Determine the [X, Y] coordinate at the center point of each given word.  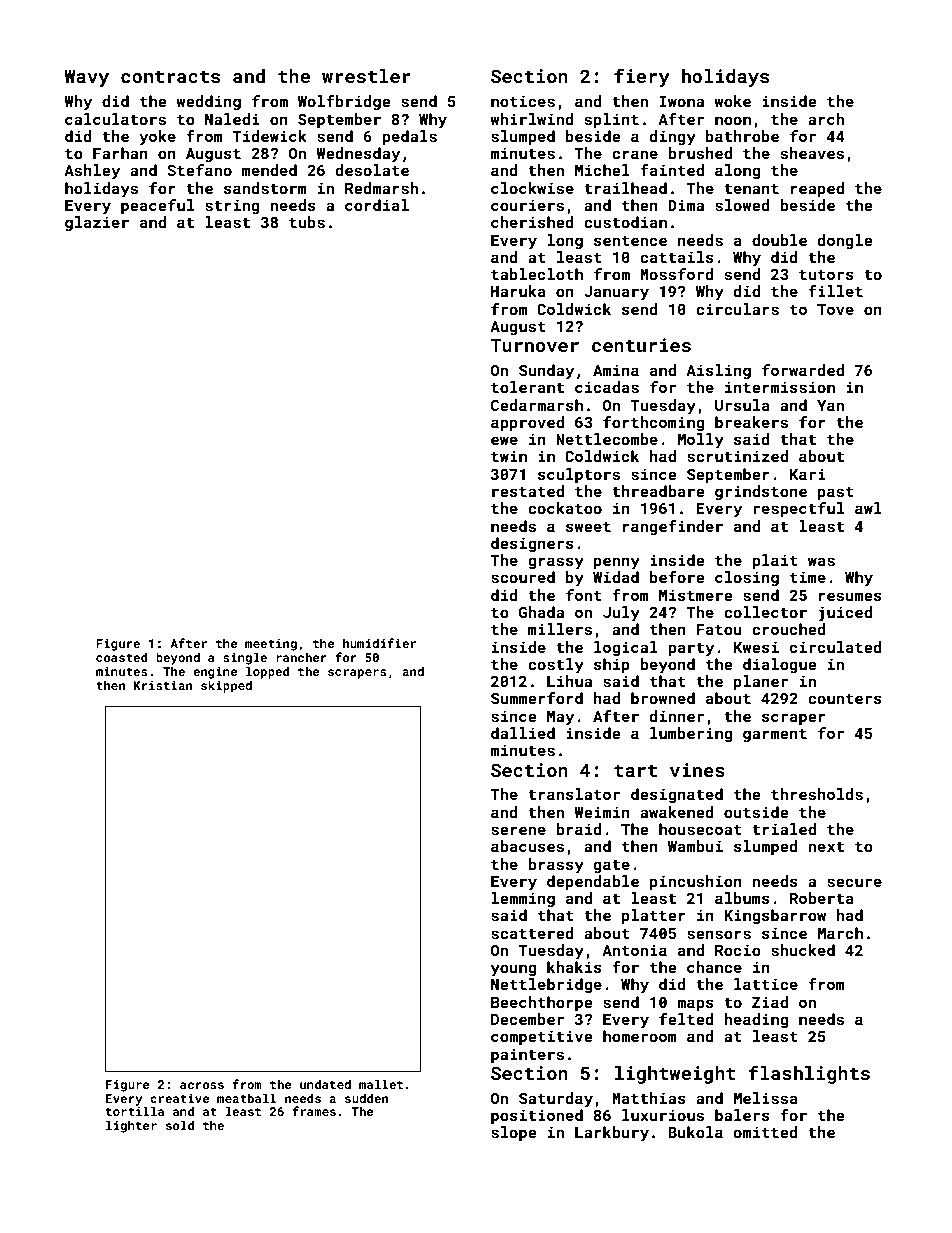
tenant [751, 188]
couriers [527, 205]
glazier [97, 223]
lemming [523, 899]
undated [325, 1084]
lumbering [691, 734]
